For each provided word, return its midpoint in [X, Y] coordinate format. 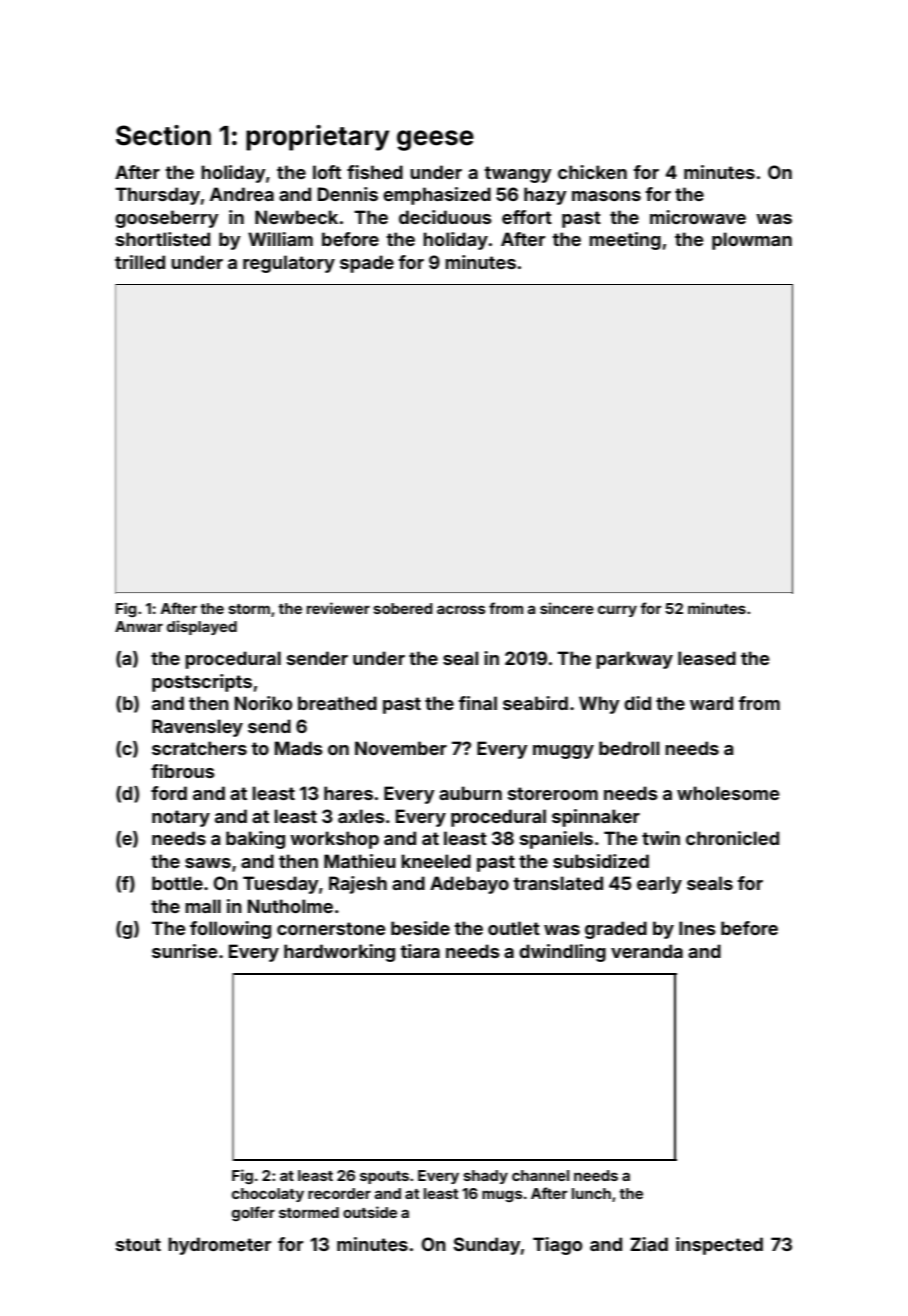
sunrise [185, 951]
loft [327, 172]
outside [370, 1212]
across [461, 609]
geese [435, 140]
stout [138, 1244]
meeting [625, 241]
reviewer [338, 608]
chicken [592, 172]
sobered [403, 608]
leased [707, 658]
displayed [202, 627]
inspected [719, 1246]
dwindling [562, 953]
